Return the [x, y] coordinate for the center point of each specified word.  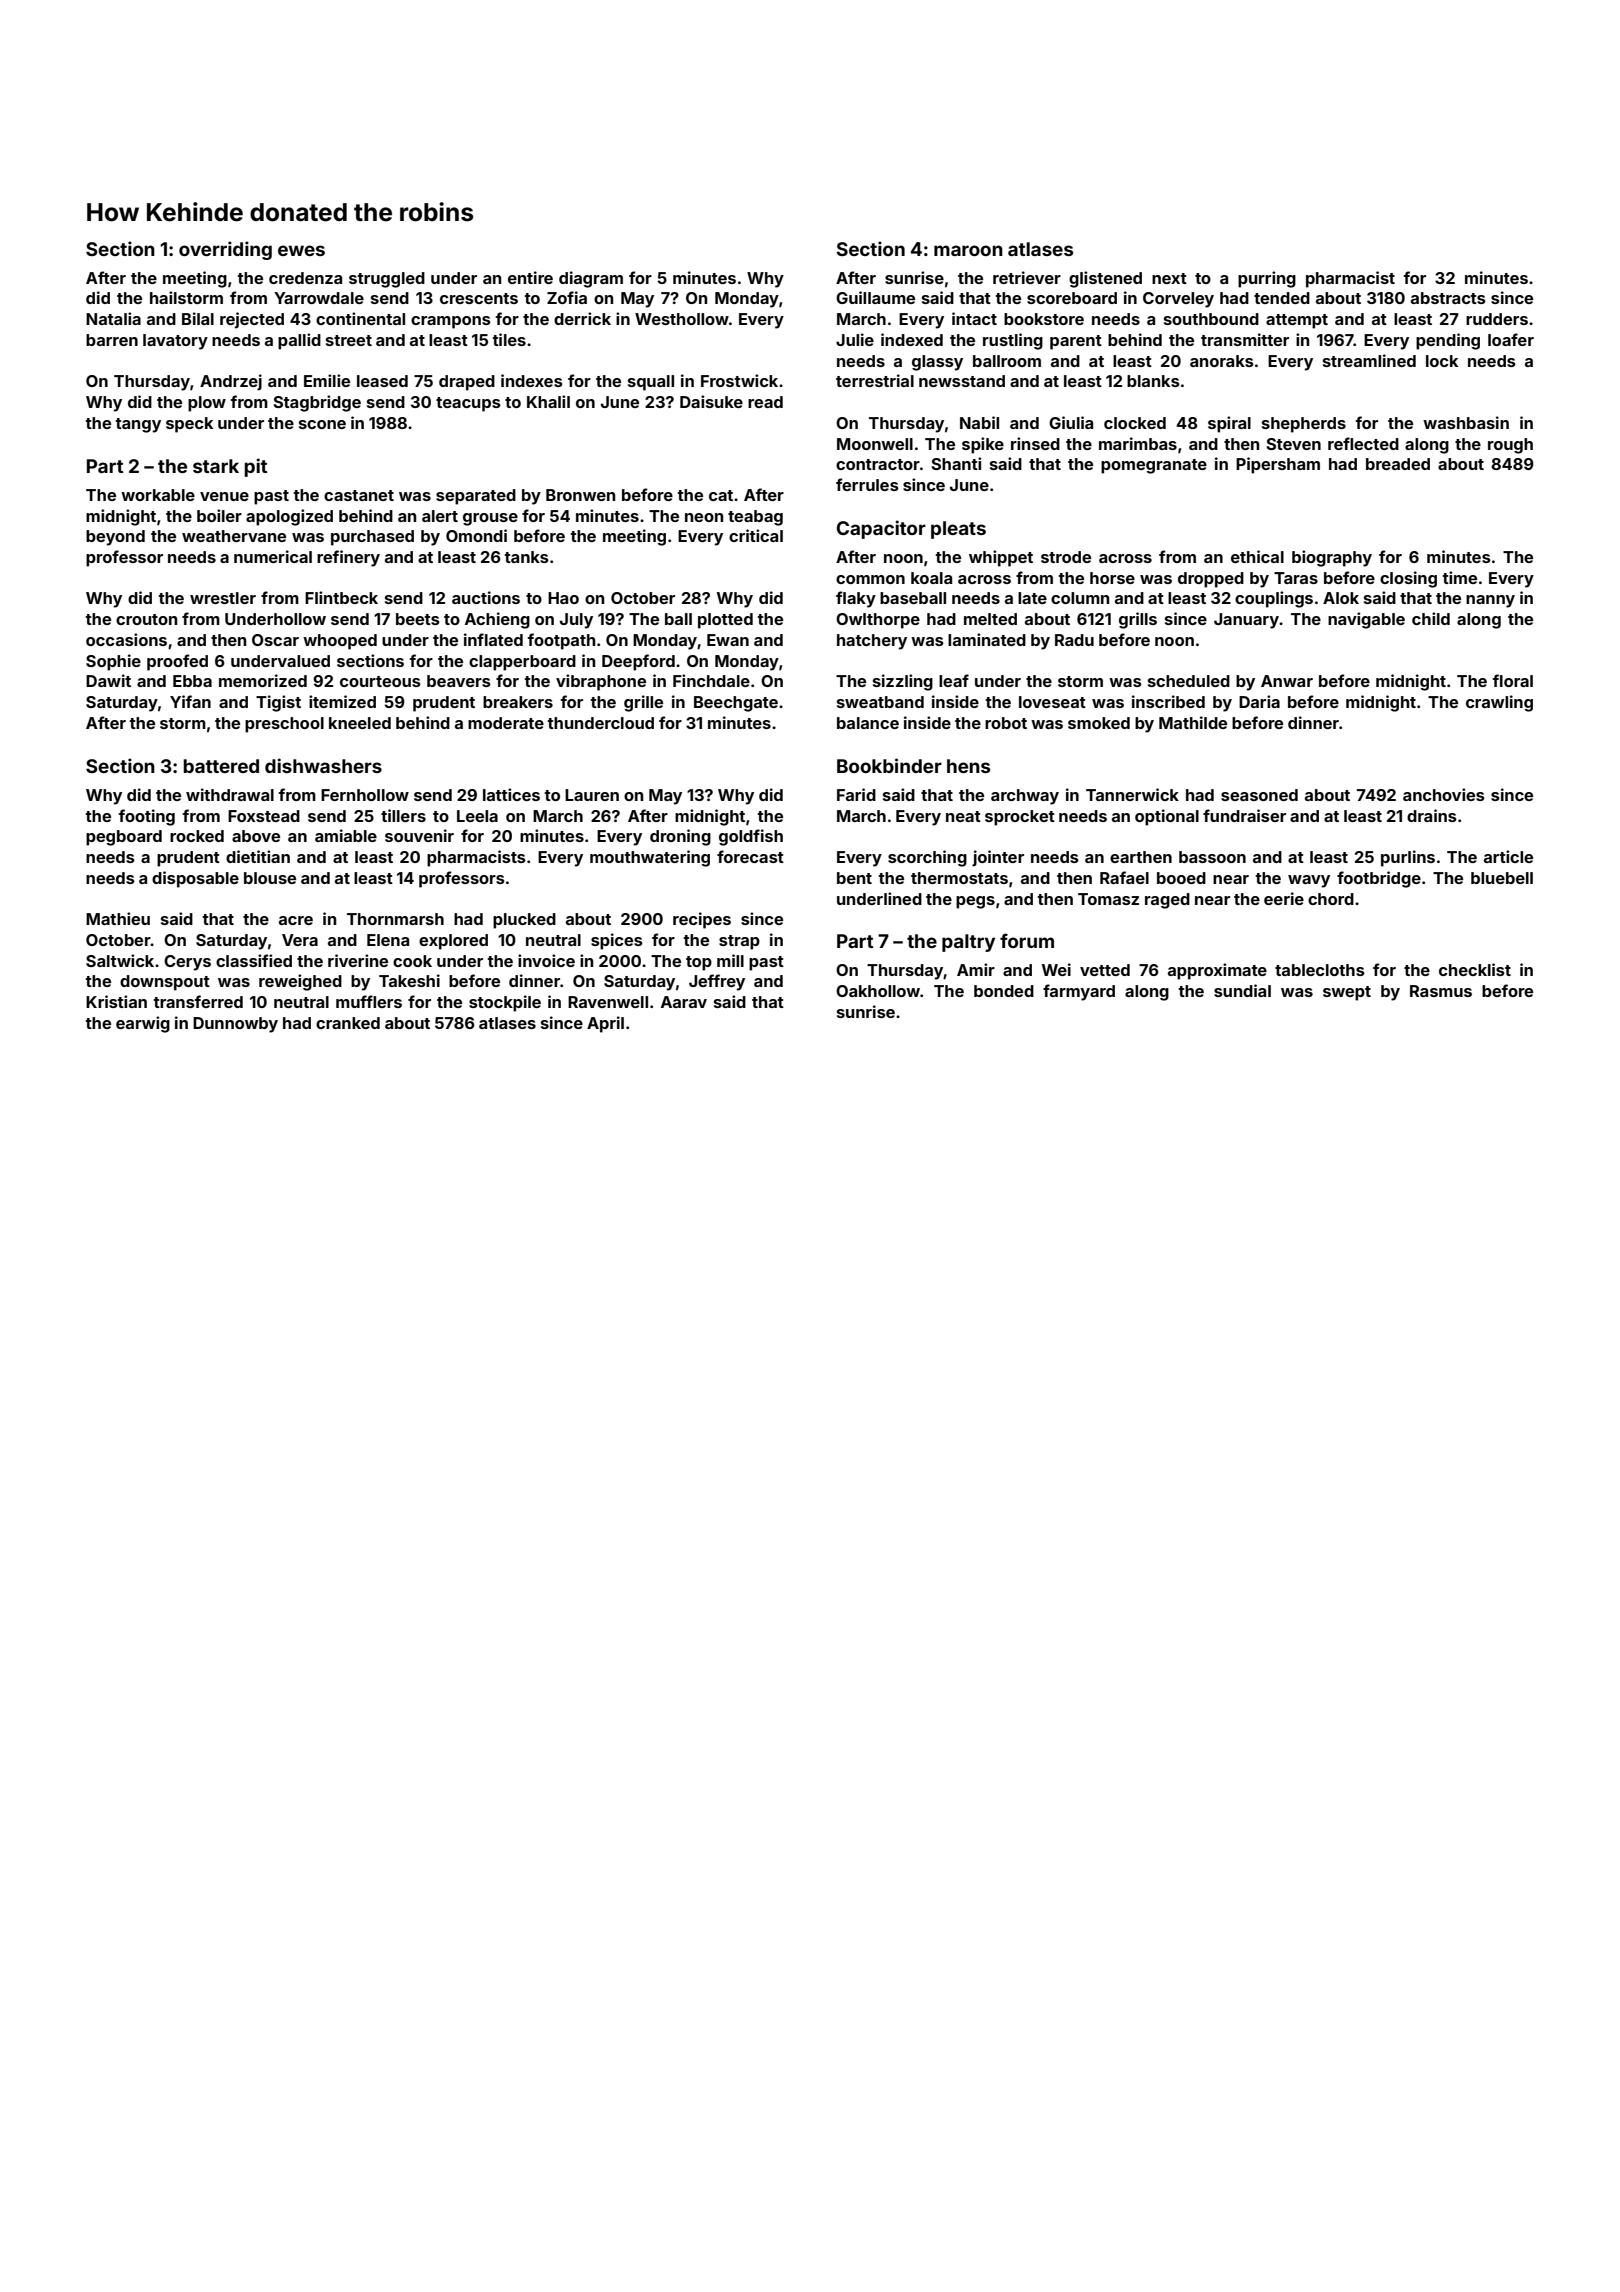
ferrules [867, 484]
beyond [115, 538]
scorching [927, 858]
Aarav [684, 1002]
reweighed [300, 982]
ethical [1257, 556]
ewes [301, 250]
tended [1282, 298]
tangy [138, 425]
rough [1510, 446]
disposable [195, 879]
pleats [958, 530]
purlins [1408, 858]
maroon [968, 250]
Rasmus [1441, 991]
